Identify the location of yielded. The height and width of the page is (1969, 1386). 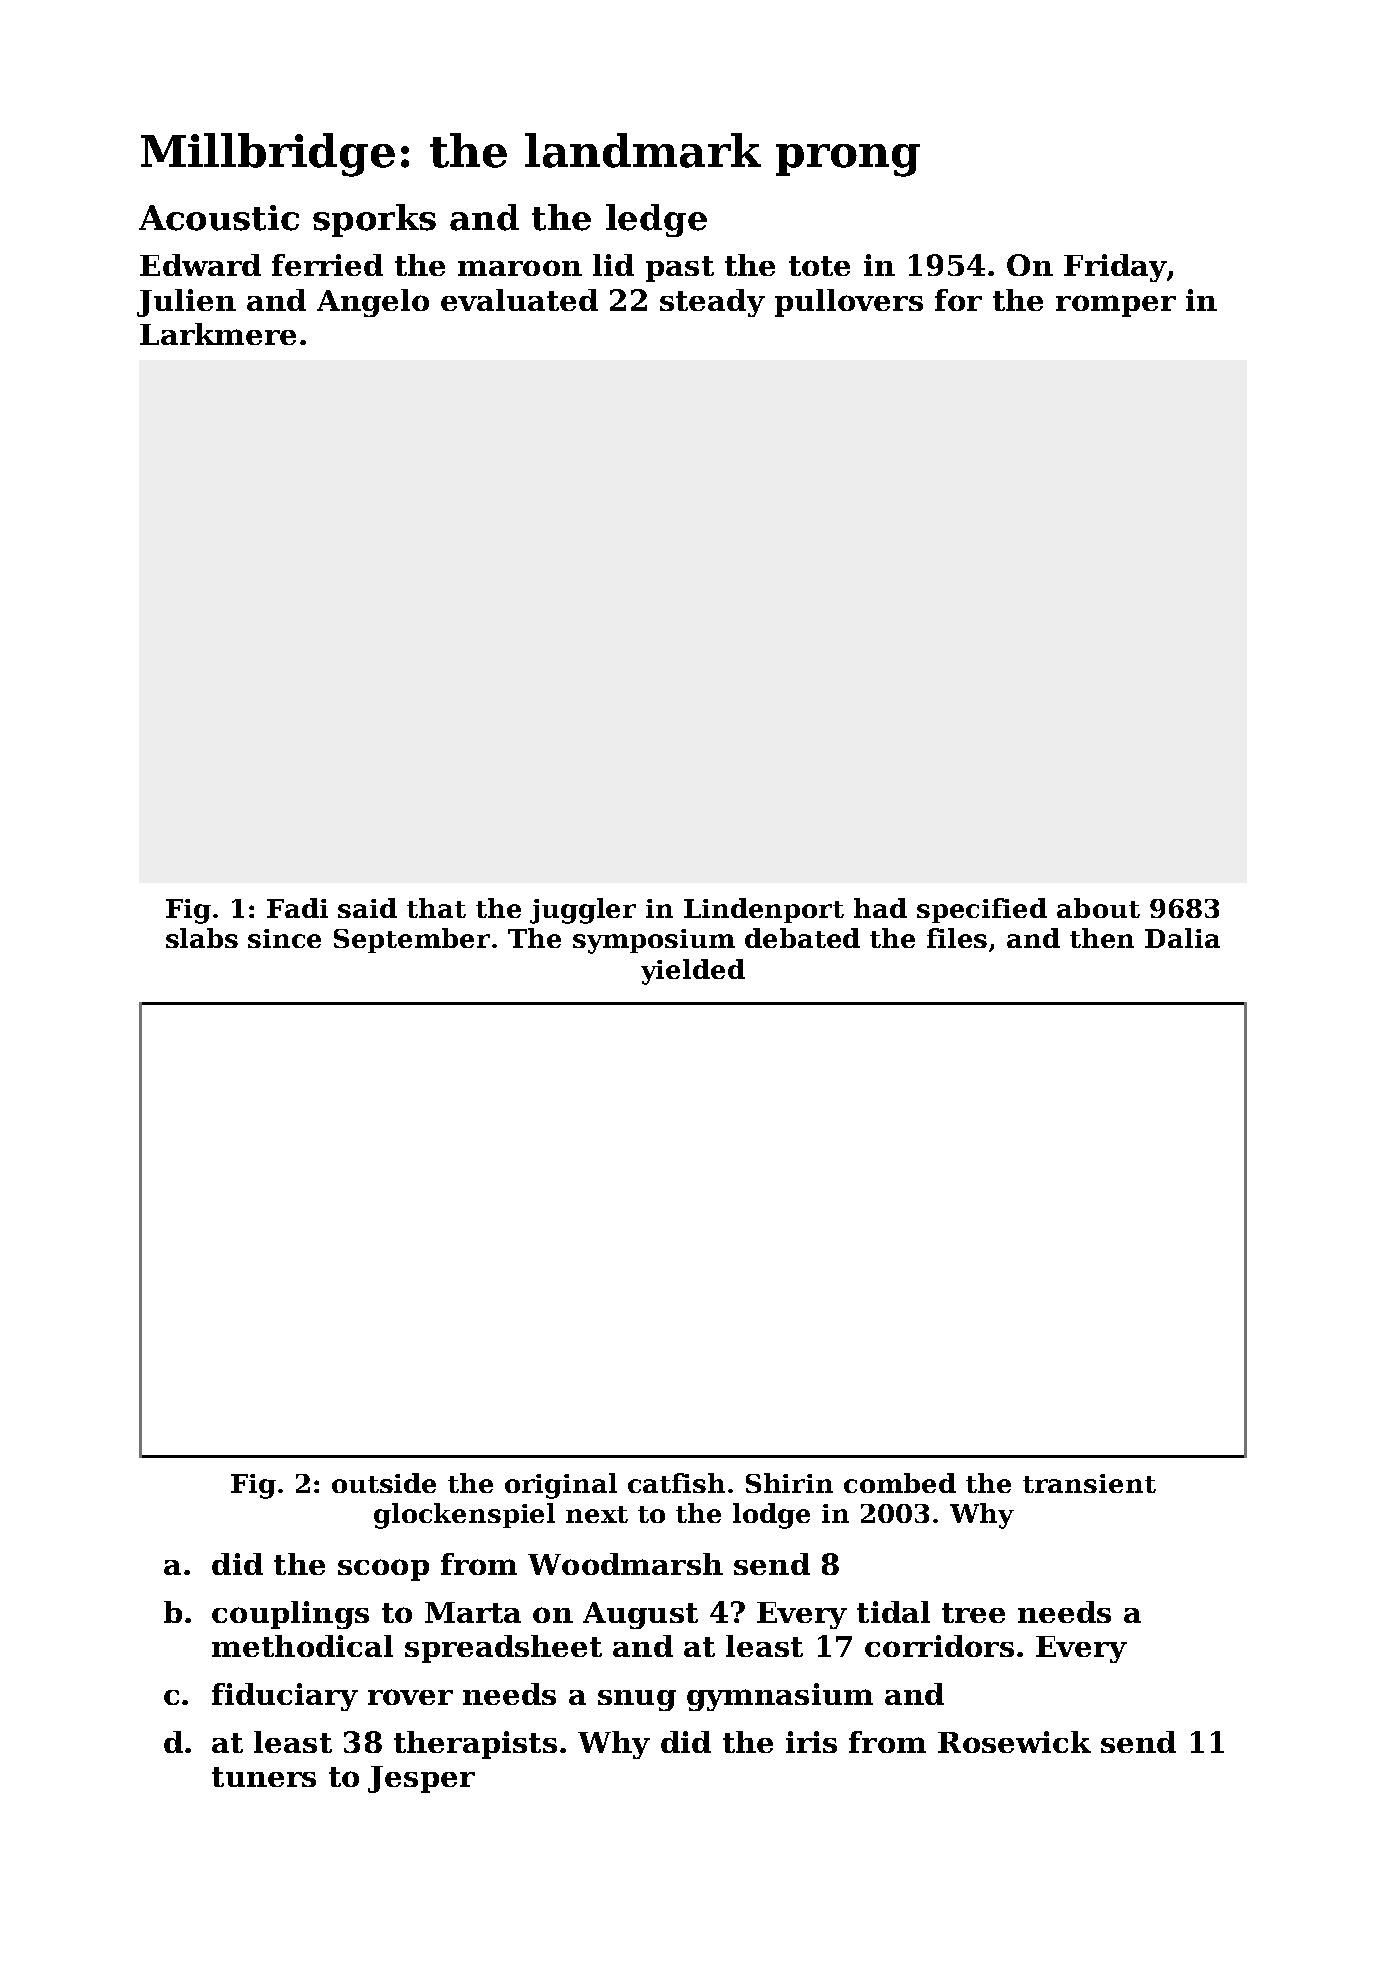
(693, 972).
